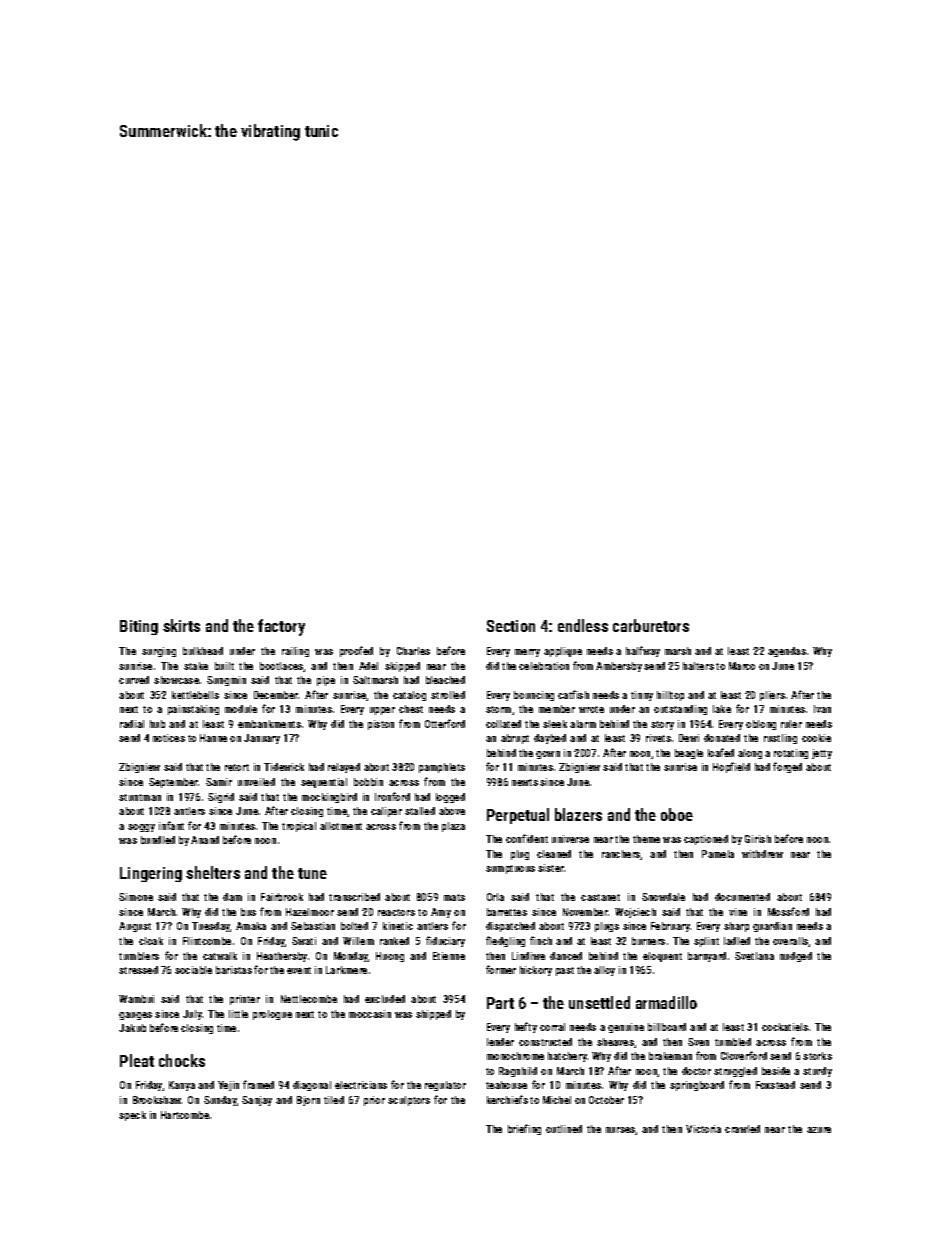  I want to click on Swati, so click(304, 941).
